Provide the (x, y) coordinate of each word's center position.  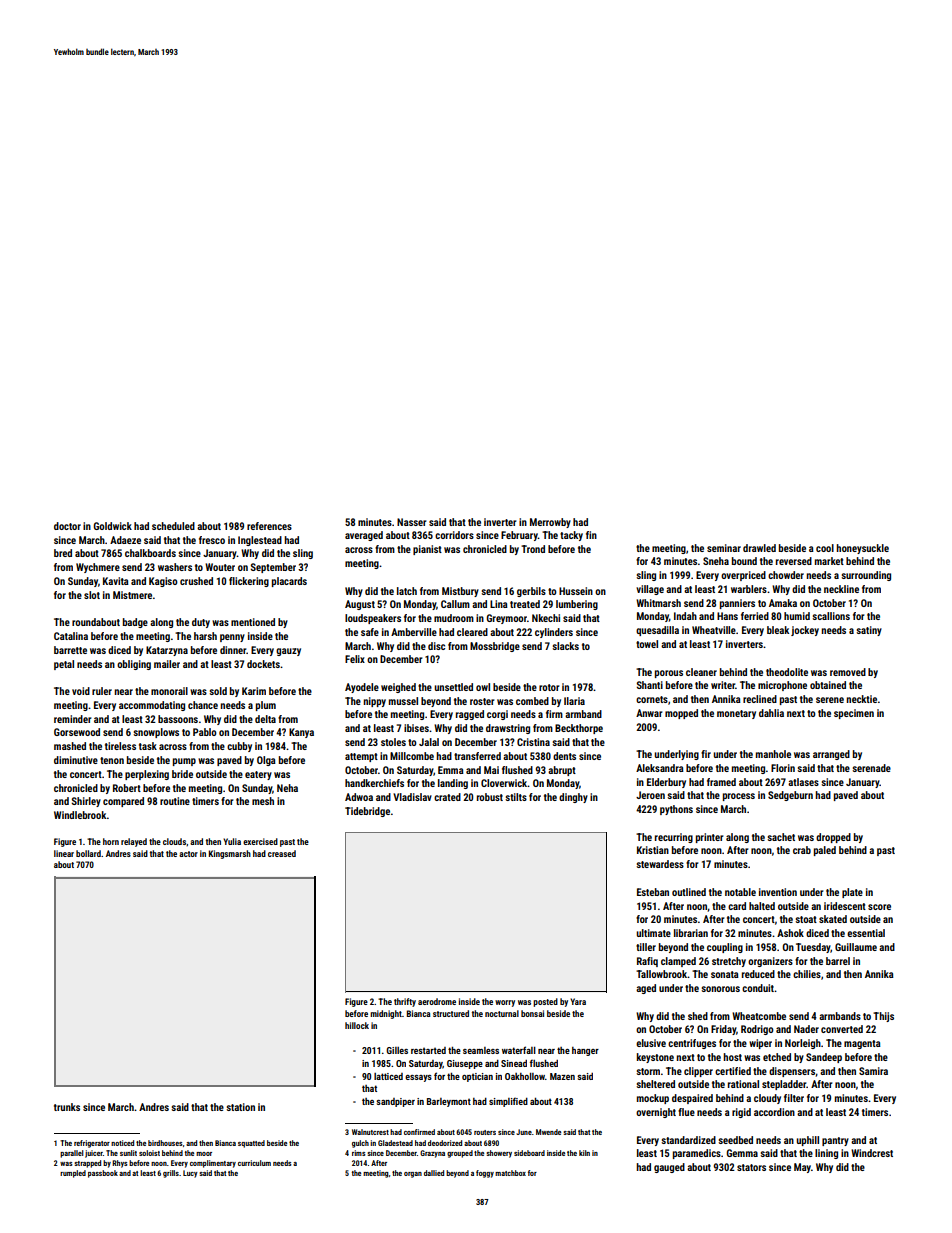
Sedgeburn (790, 796)
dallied (434, 1173)
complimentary (213, 1164)
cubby (239, 747)
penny (232, 638)
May (802, 1168)
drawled (759, 548)
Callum (455, 604)
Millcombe (412, 756)
